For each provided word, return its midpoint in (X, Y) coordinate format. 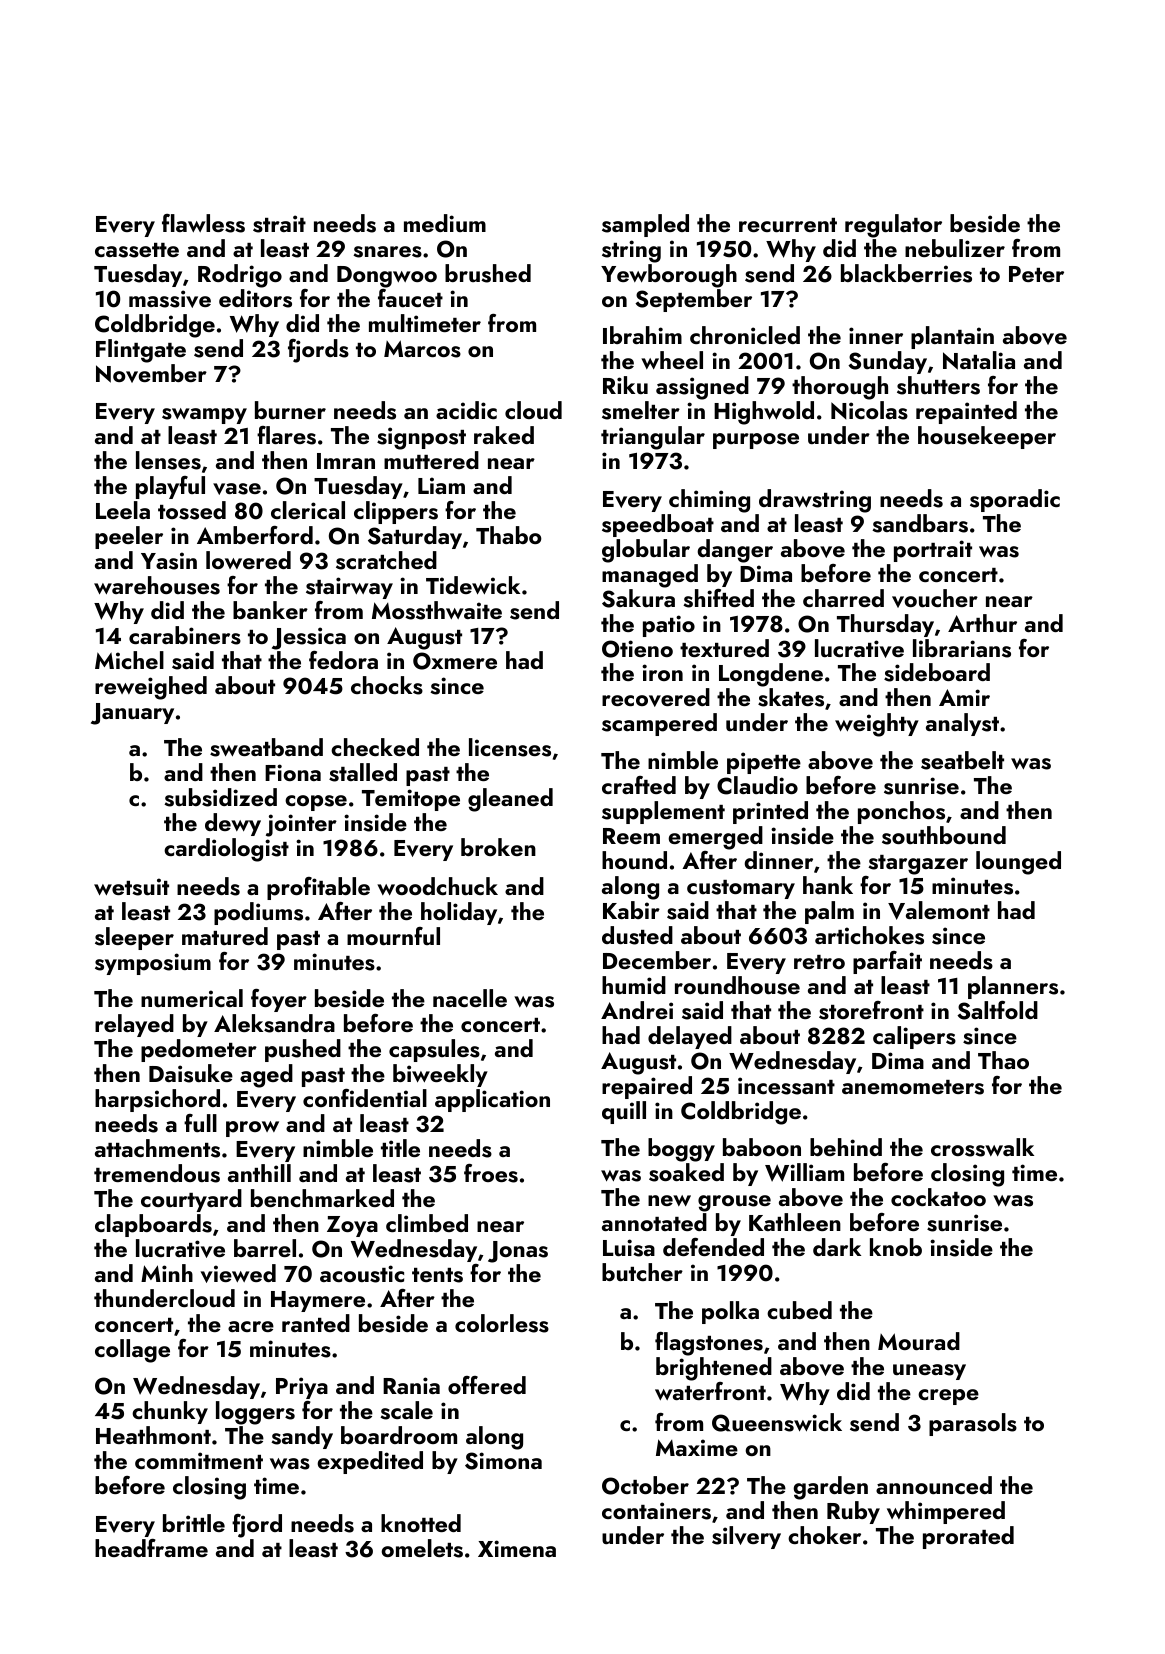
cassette (137, 250)
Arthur (982, 623)
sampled (645, 225)
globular (646, 551)
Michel (129, 660)
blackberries (906, 273)
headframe (151, 1548)
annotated (654, 1222)
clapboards (153, 1225)
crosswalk (982, 1147)
